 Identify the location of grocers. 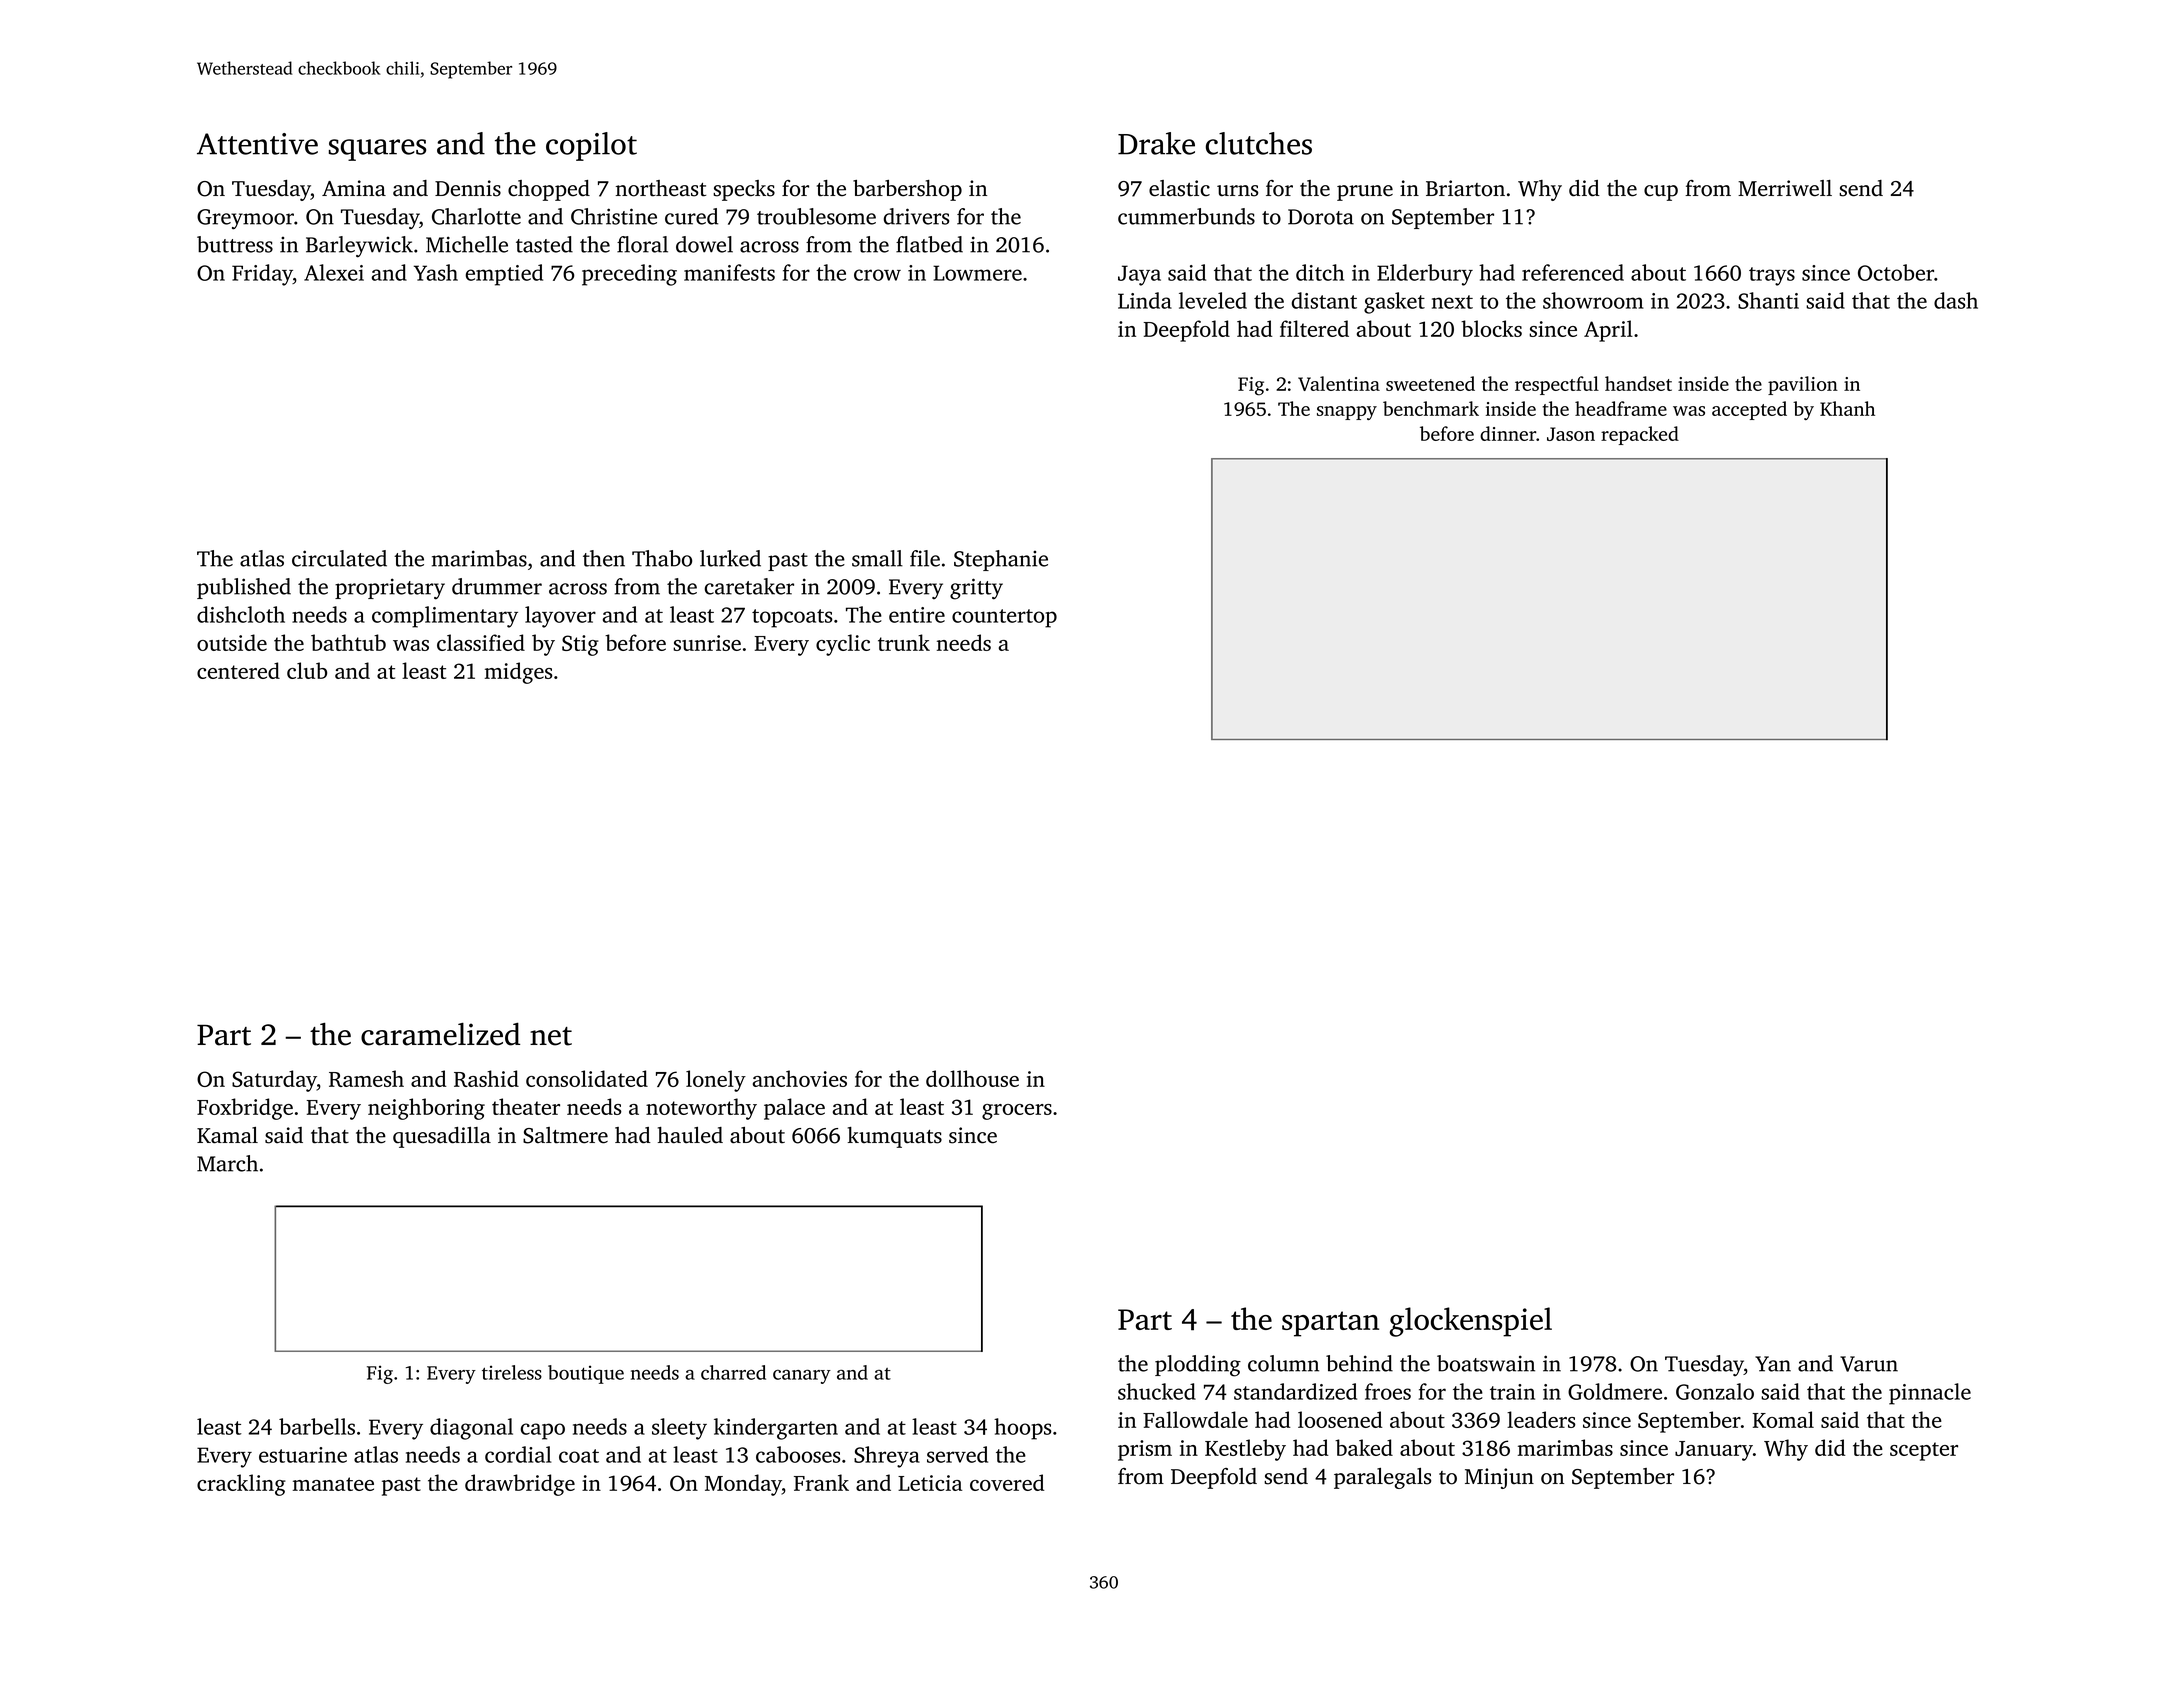
(1017, 1112).
